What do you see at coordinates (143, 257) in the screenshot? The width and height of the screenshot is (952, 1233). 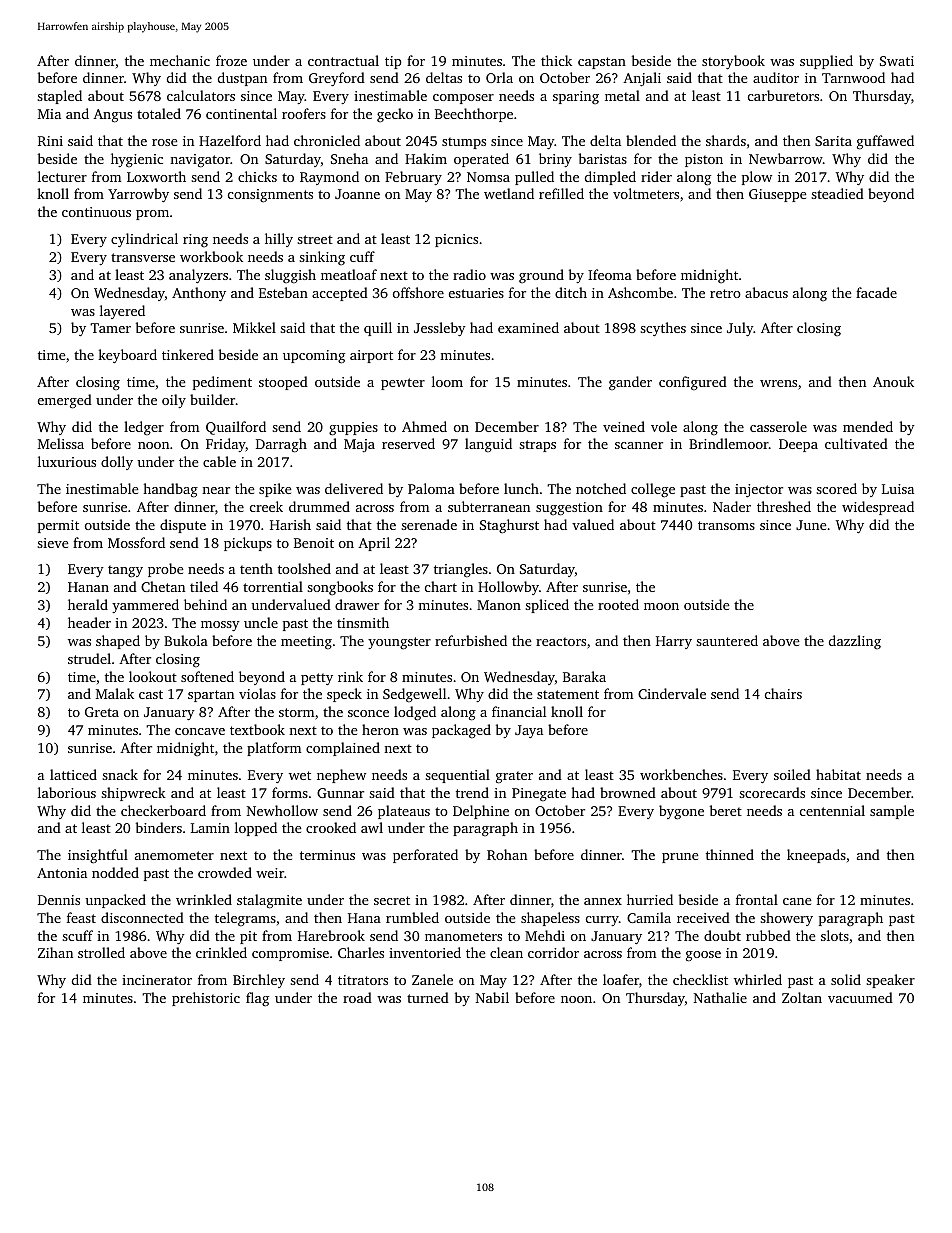 I see `transverse` at bounding box center [143, 257].
